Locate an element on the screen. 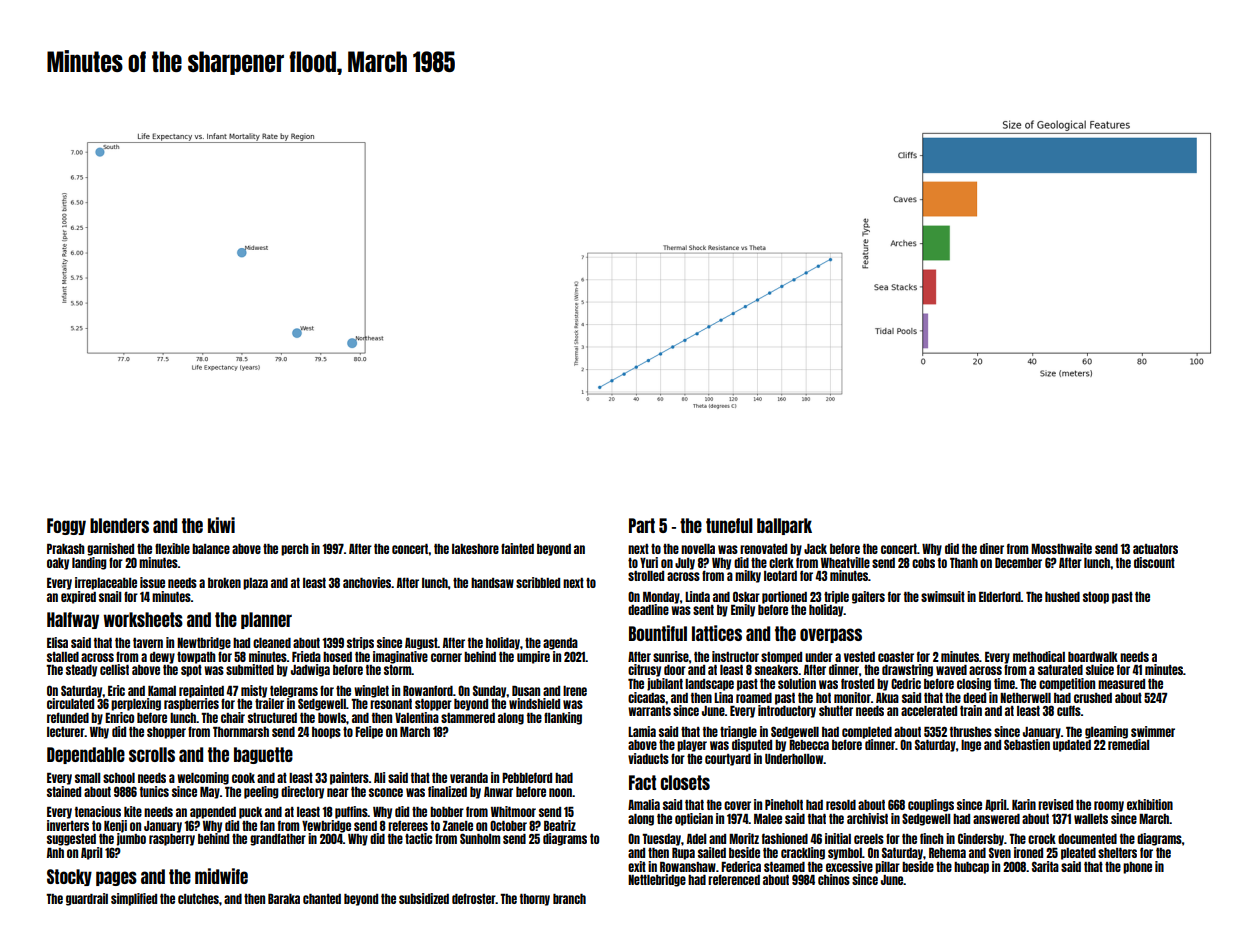 This screenshot has width=1233, height=952. discount is located at coordinates (1154, 562).
